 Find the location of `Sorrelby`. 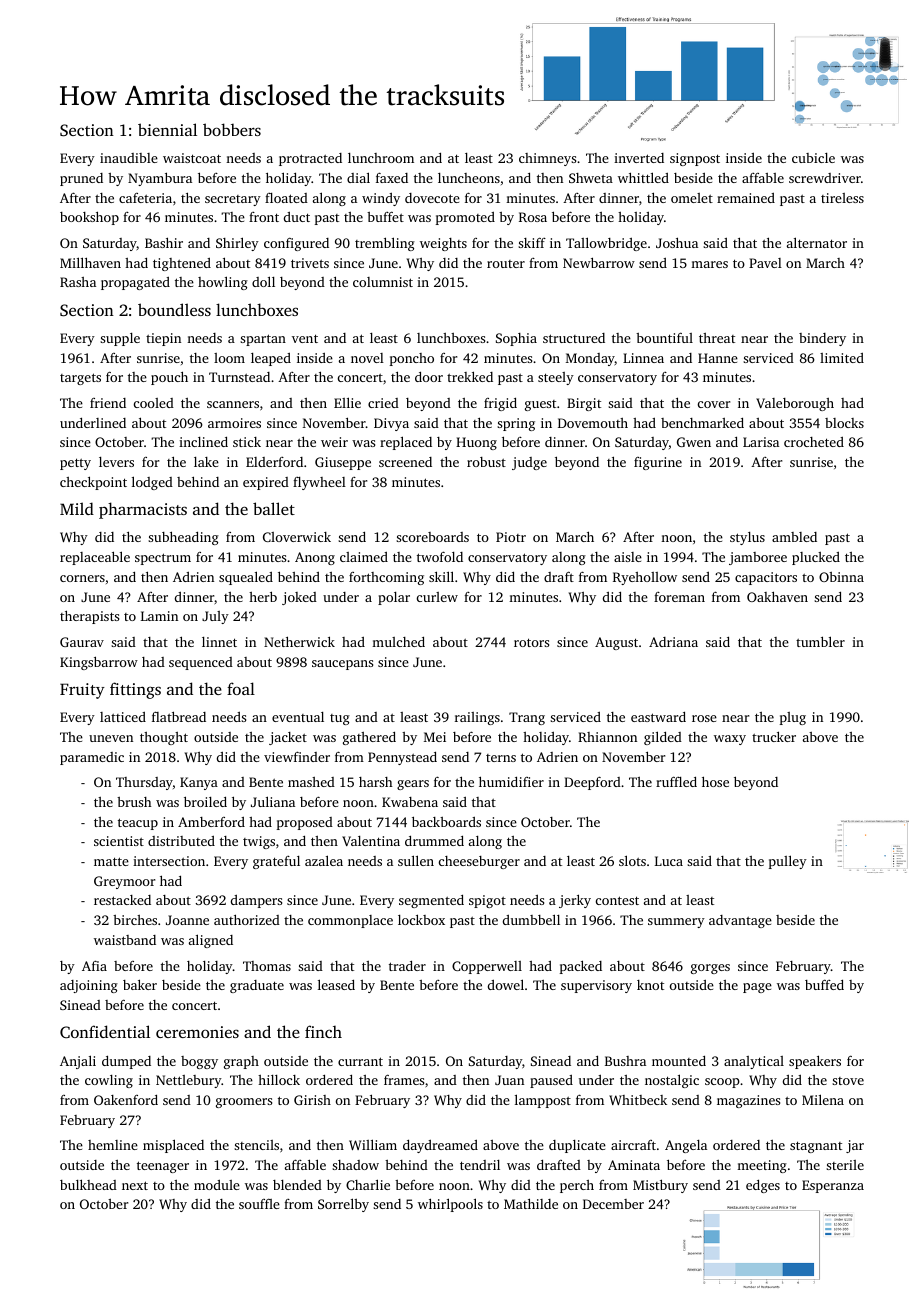

Sorrelby is located at coordinates (343, 1205).
